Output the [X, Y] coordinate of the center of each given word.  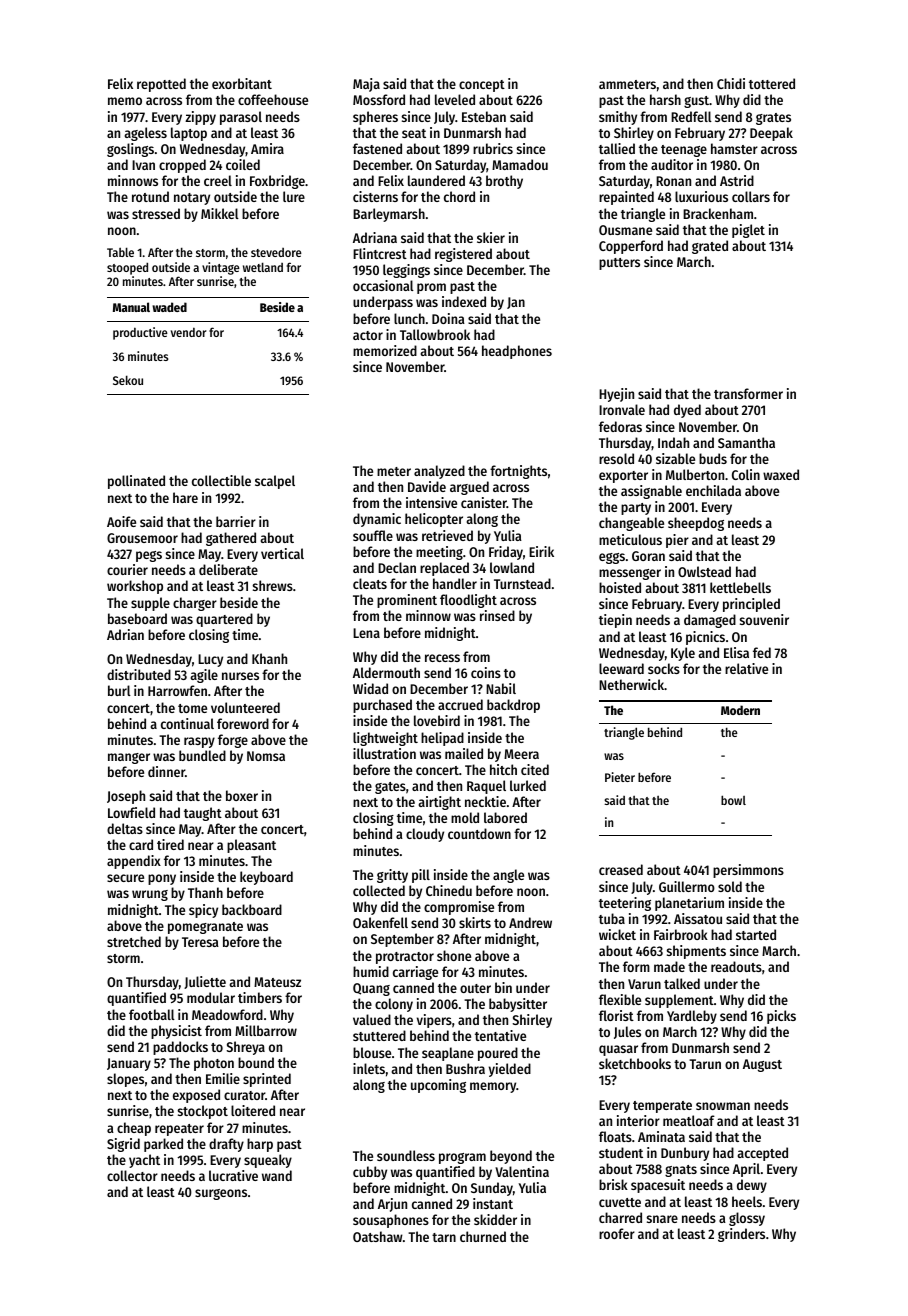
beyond [511, 1157]
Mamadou [520, 164]
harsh [665, 99]
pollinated [136, 482]
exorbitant [242, 83]
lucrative [233, 1175]
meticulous [630, 539]
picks [781, 1017]
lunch [409, 318]
